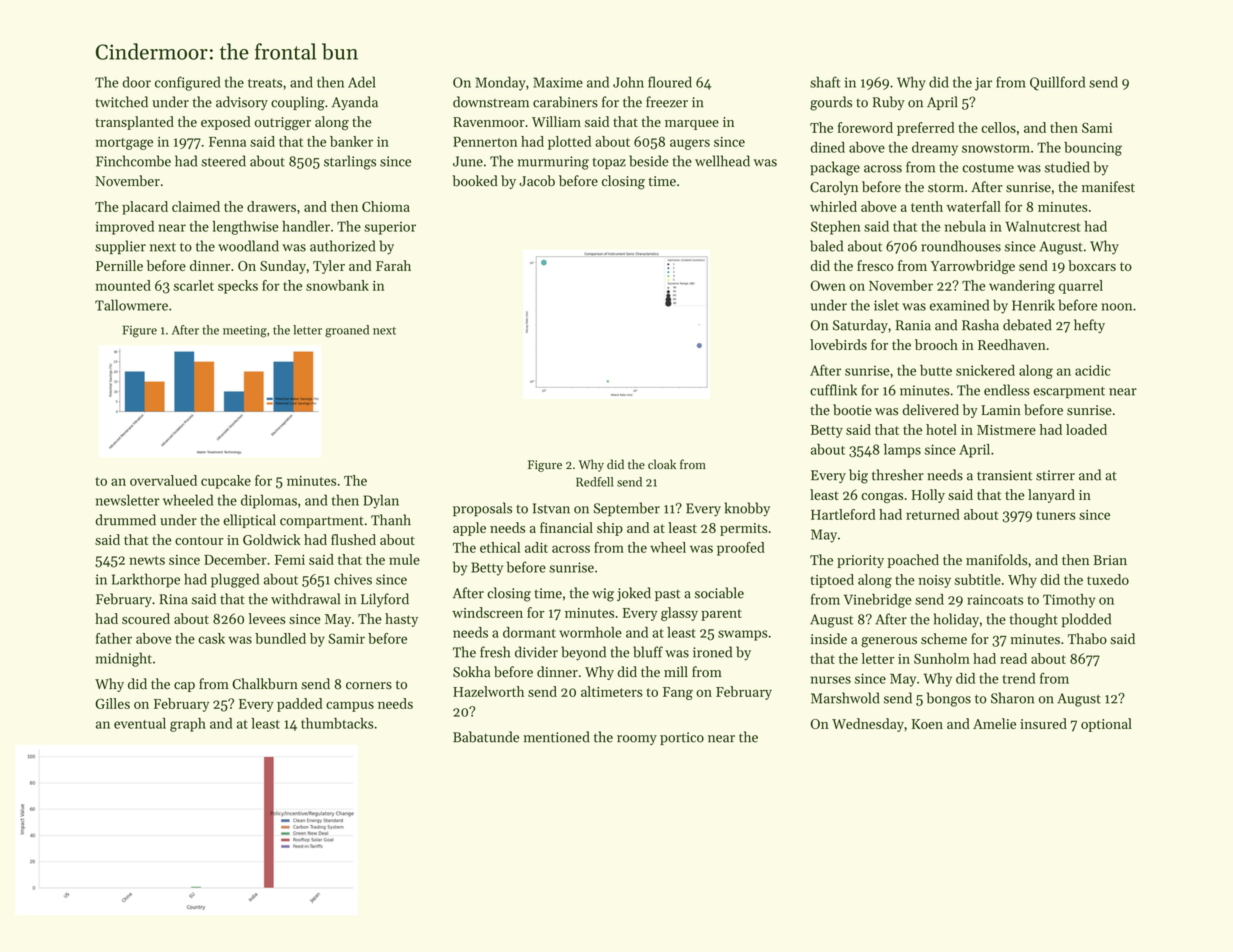 Image resolution: width=1233 pixels, height=952 pixels. What do you see at coordinates (133, 161) in the image?
I see `Finchcombe` at bounding box center [133, 161].
